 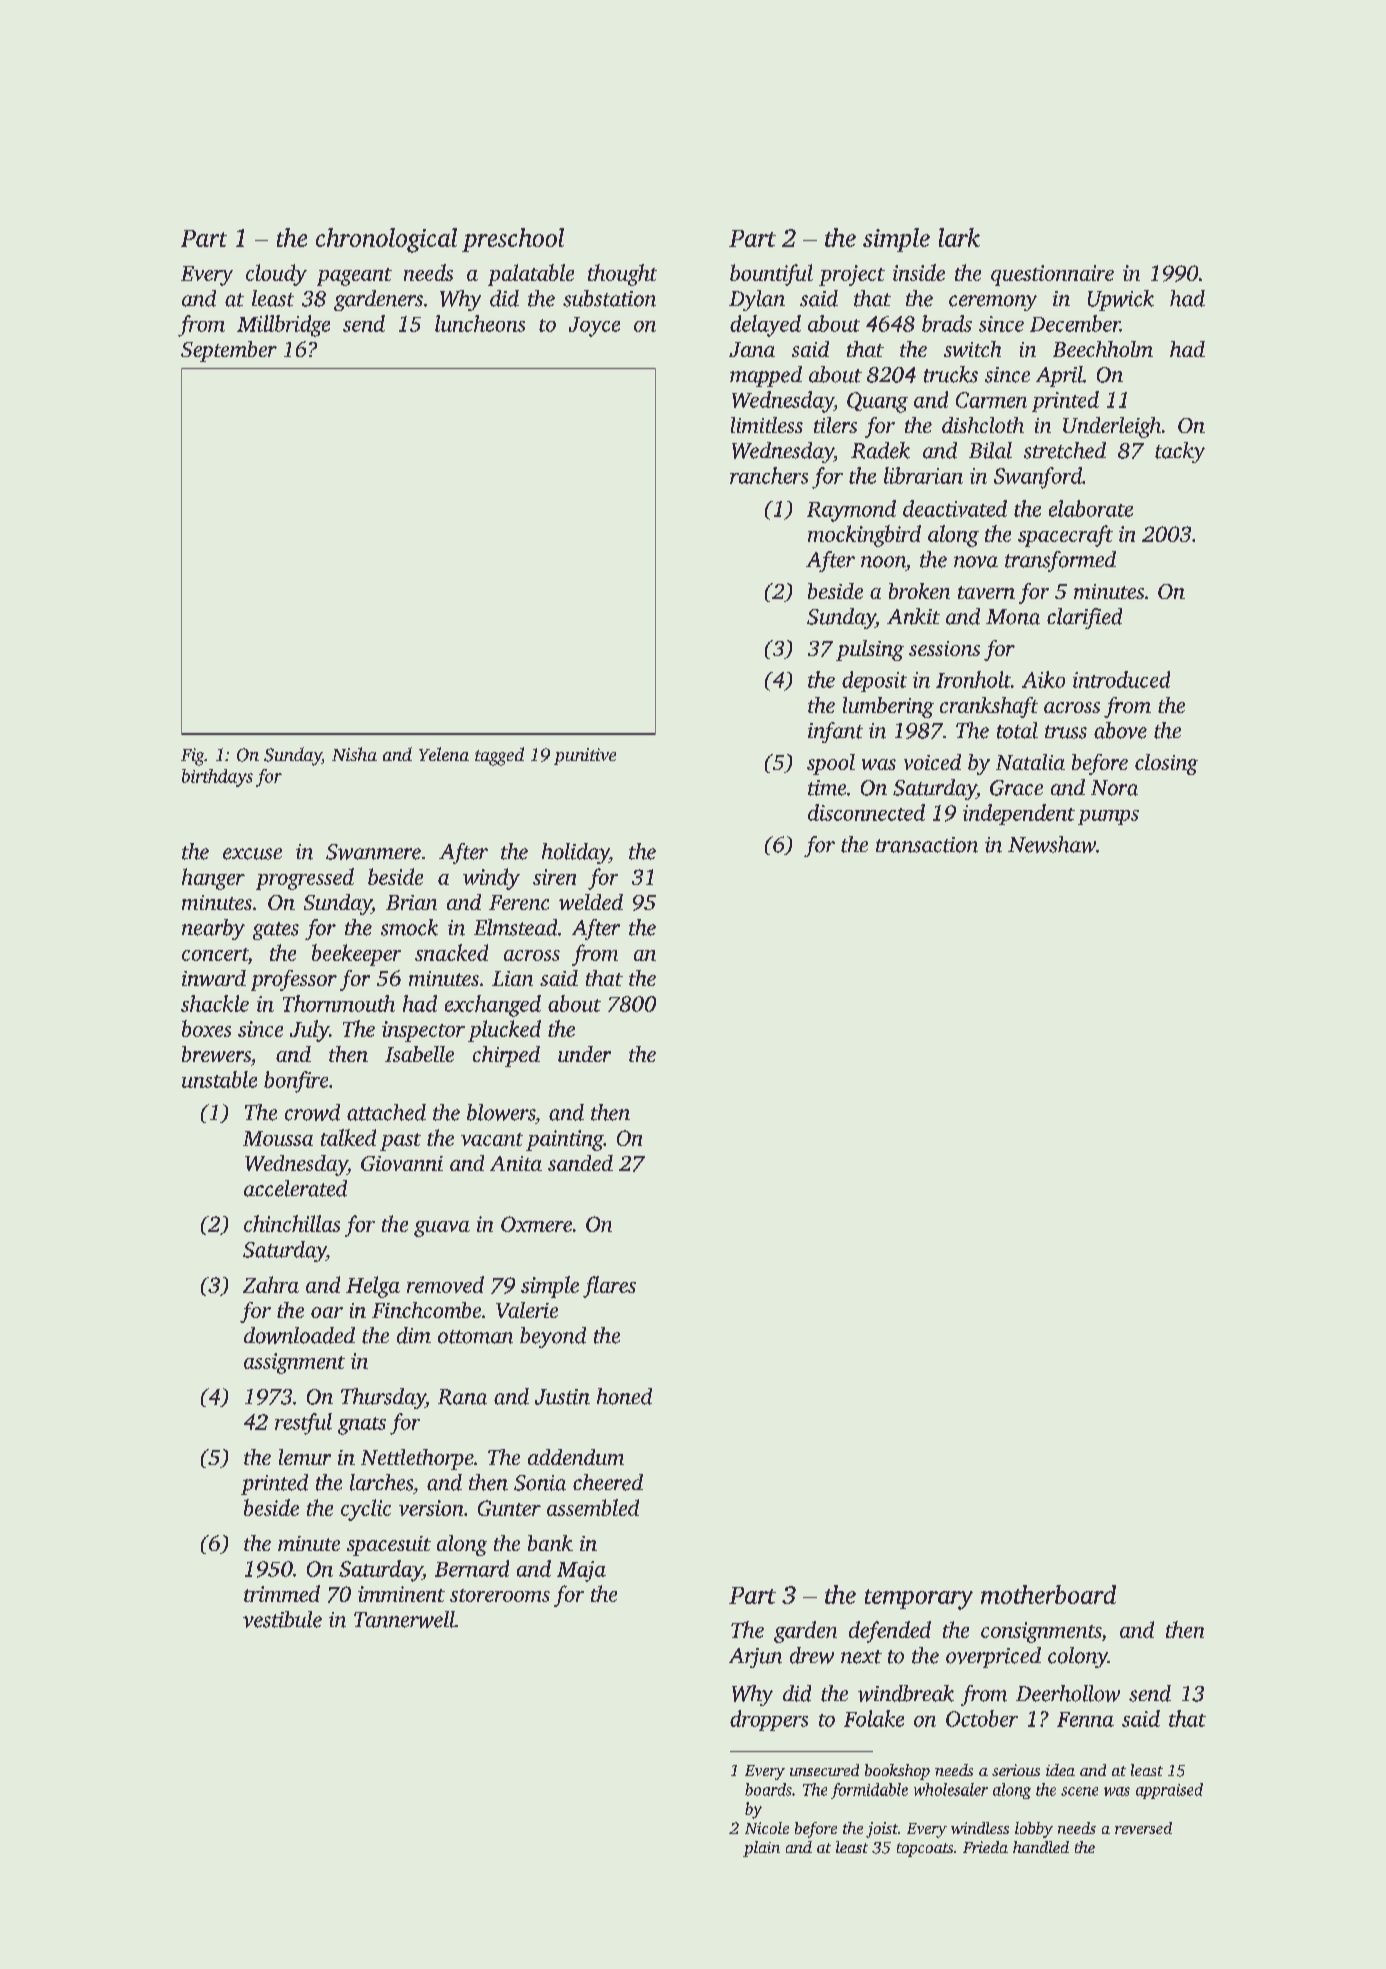 I want to click on bountiful, so click(x=771, y=275).
